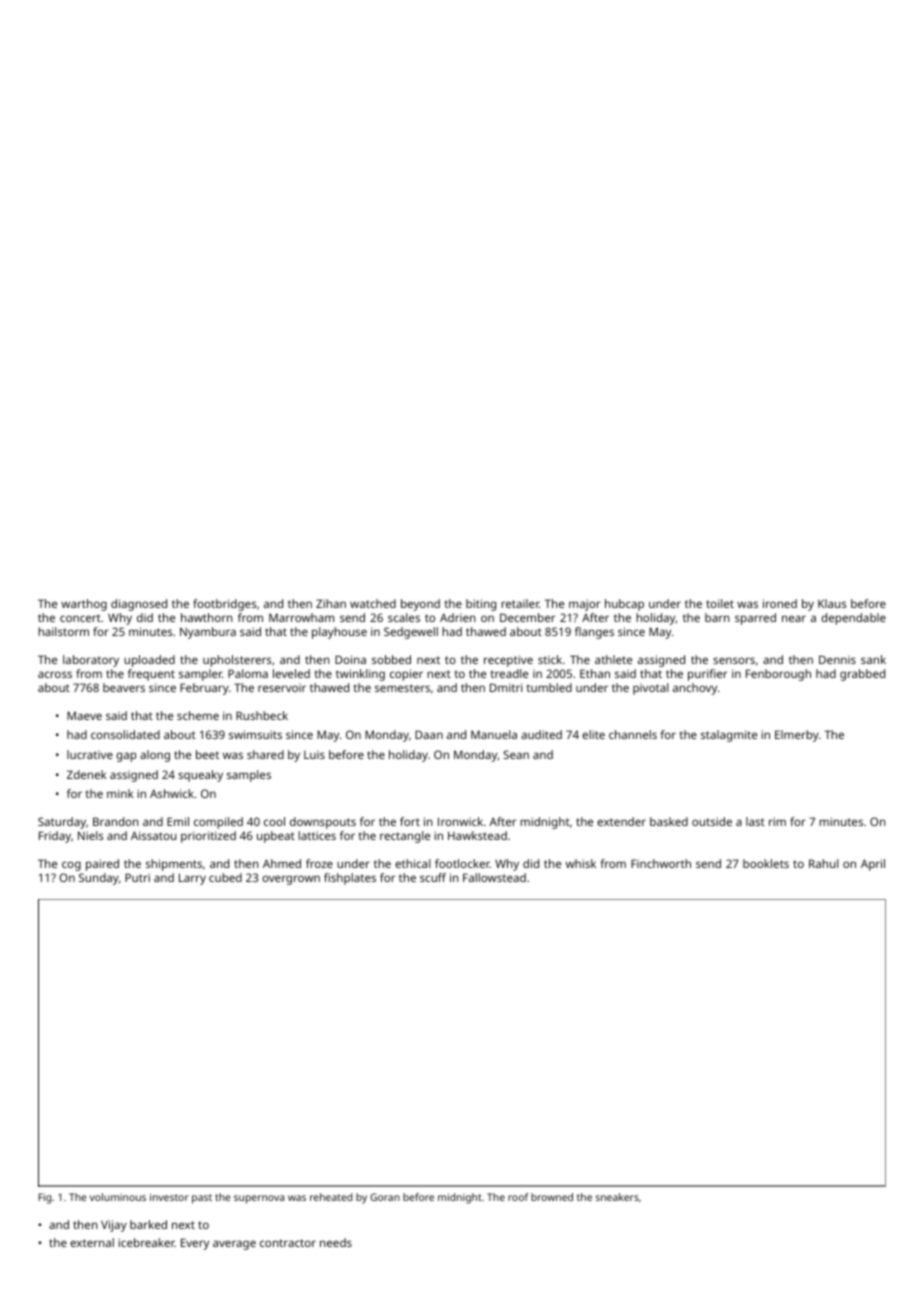 The image size is (924, 1308). What do you see at coordinates (192, 879) in the image?
I see `Larry` at bounding box center [192, 879].
